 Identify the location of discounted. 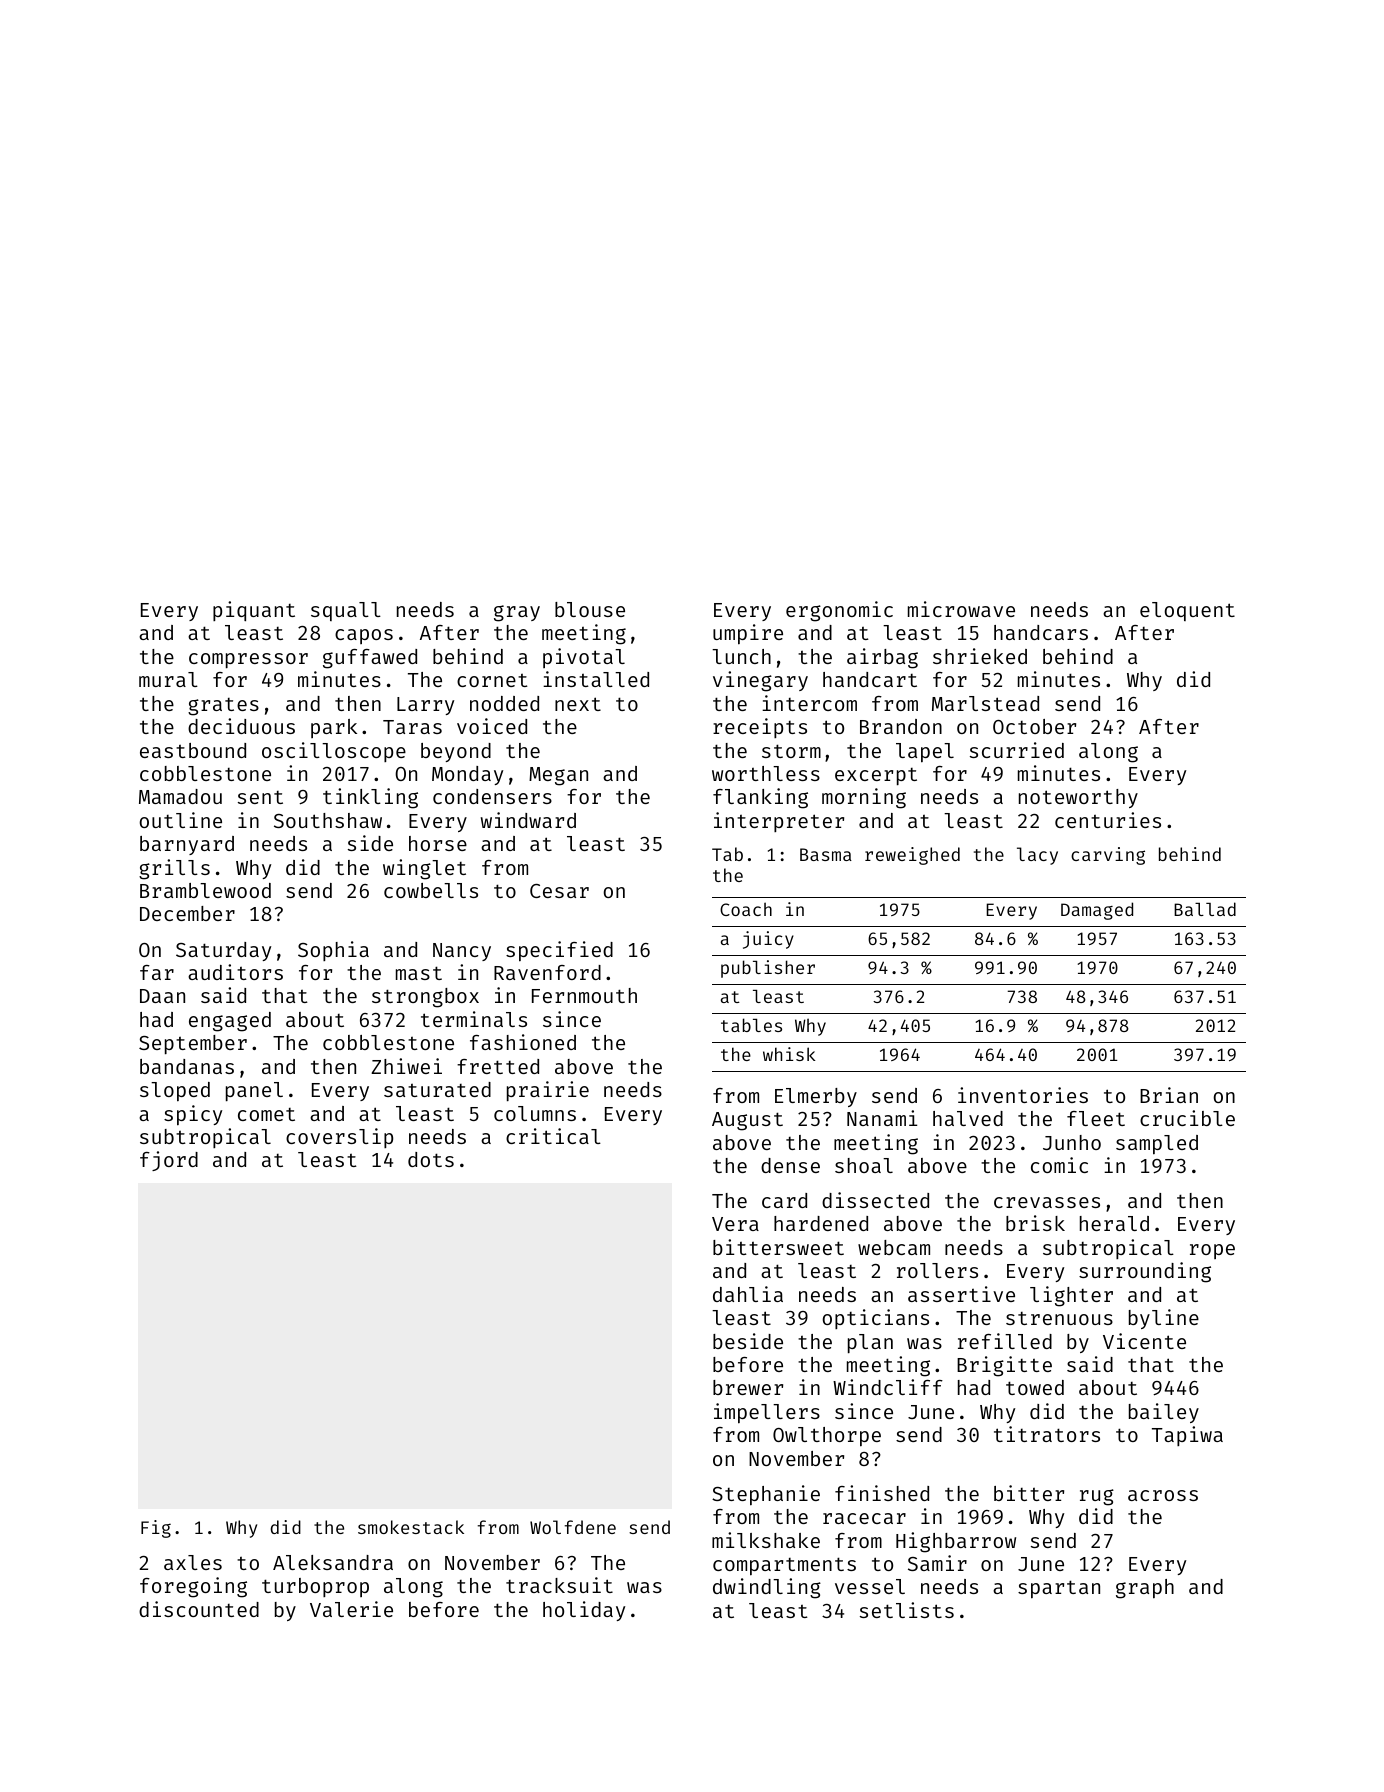
(199, 1609).
